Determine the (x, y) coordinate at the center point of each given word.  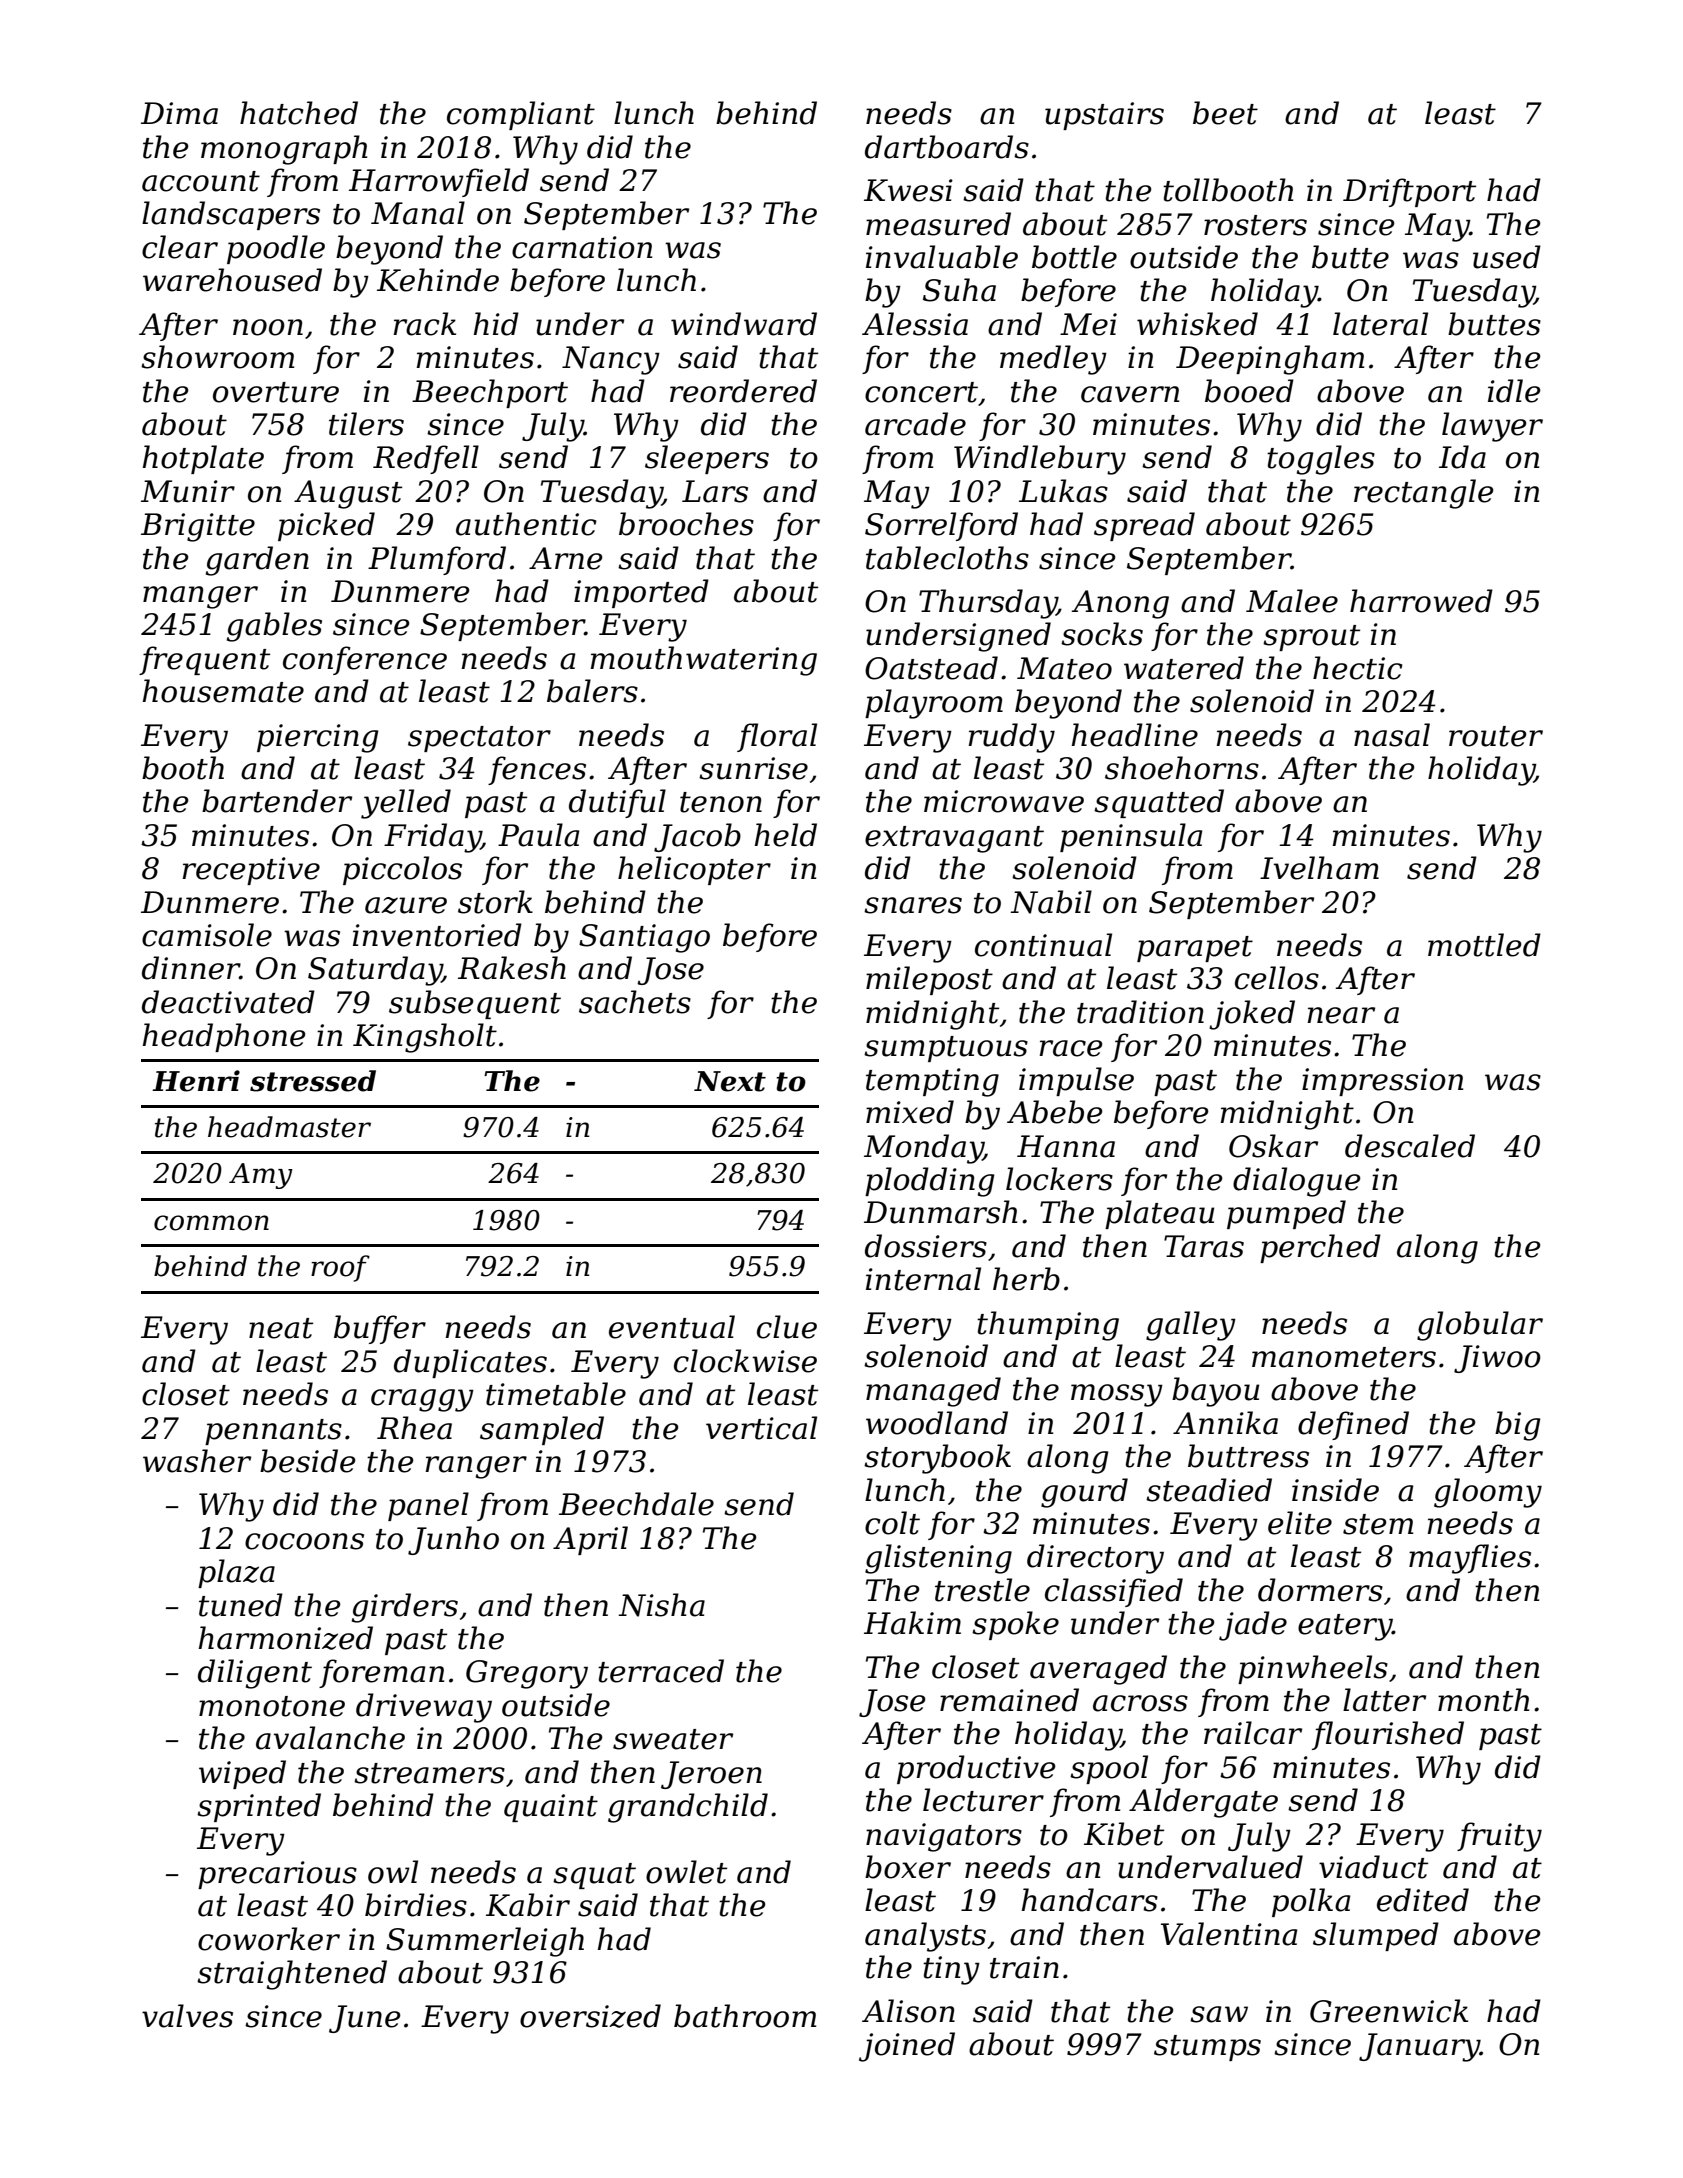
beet (1225, 113)
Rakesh (512, 968)
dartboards (947, 147)
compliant (521, 115)
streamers (429, 1773)
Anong (1120, 604)
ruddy (1011, 738)
